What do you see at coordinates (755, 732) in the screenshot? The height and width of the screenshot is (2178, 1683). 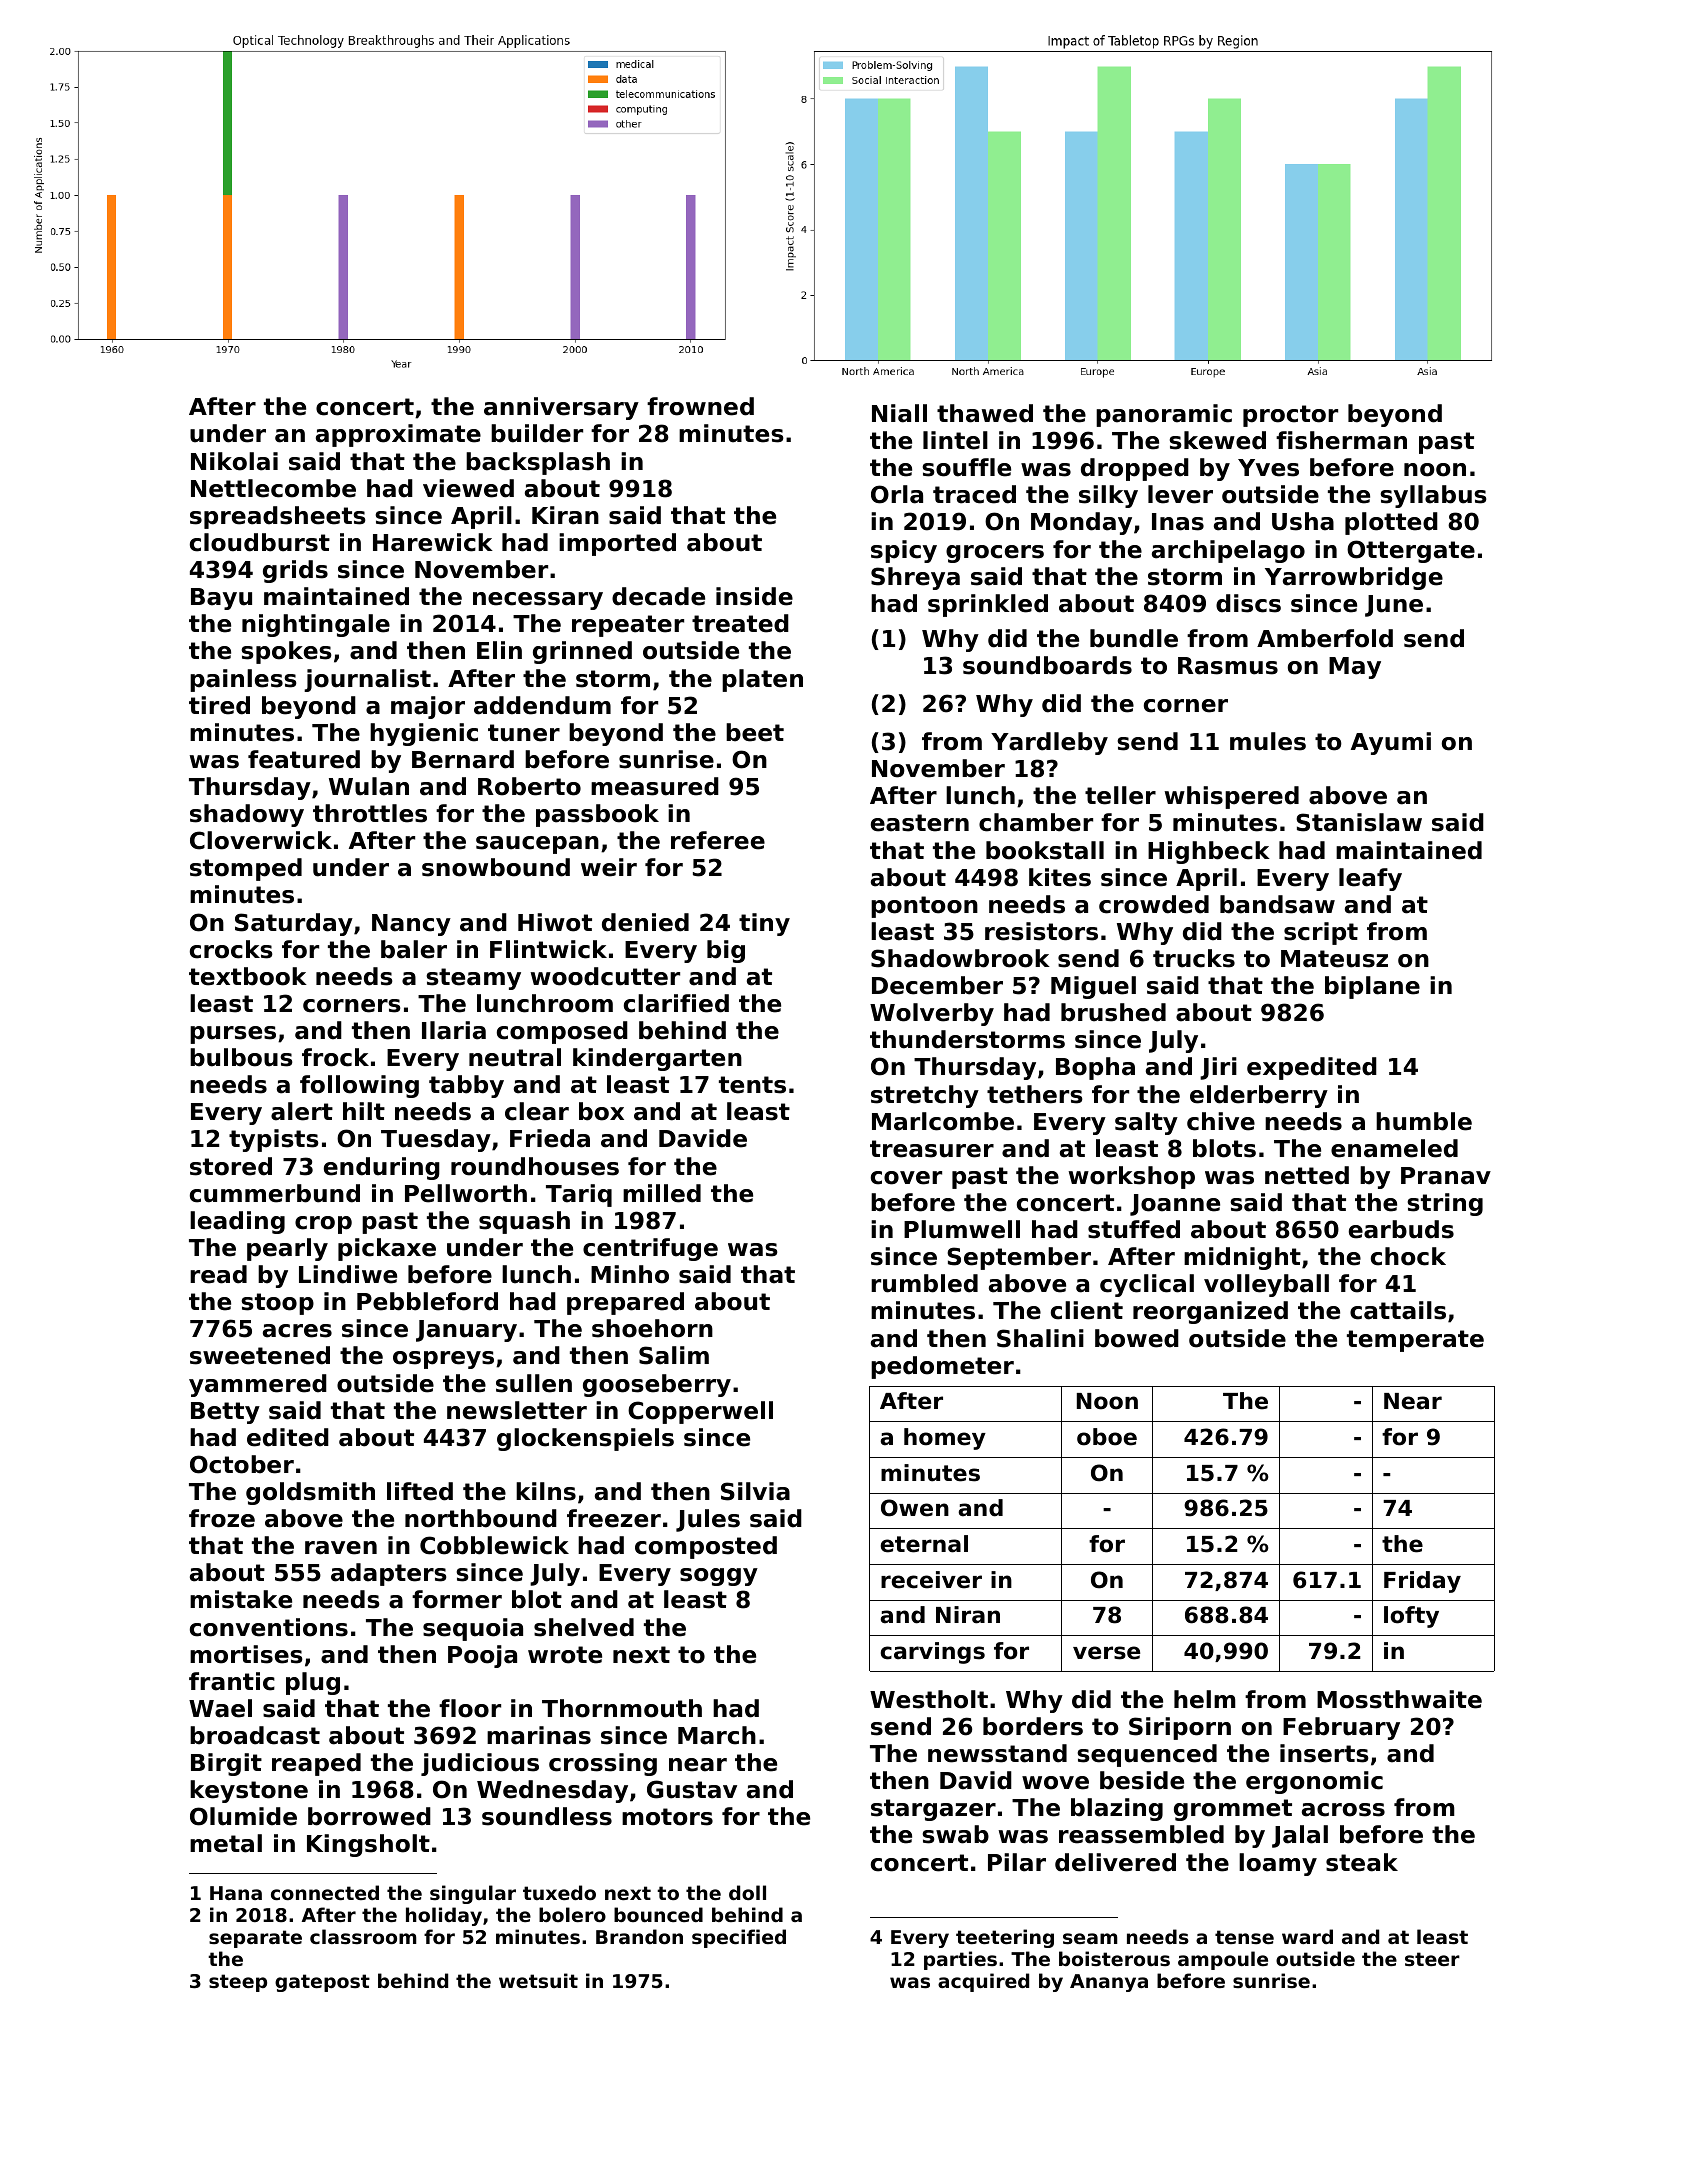 I see `beet` at bounding box center [755, 732].
